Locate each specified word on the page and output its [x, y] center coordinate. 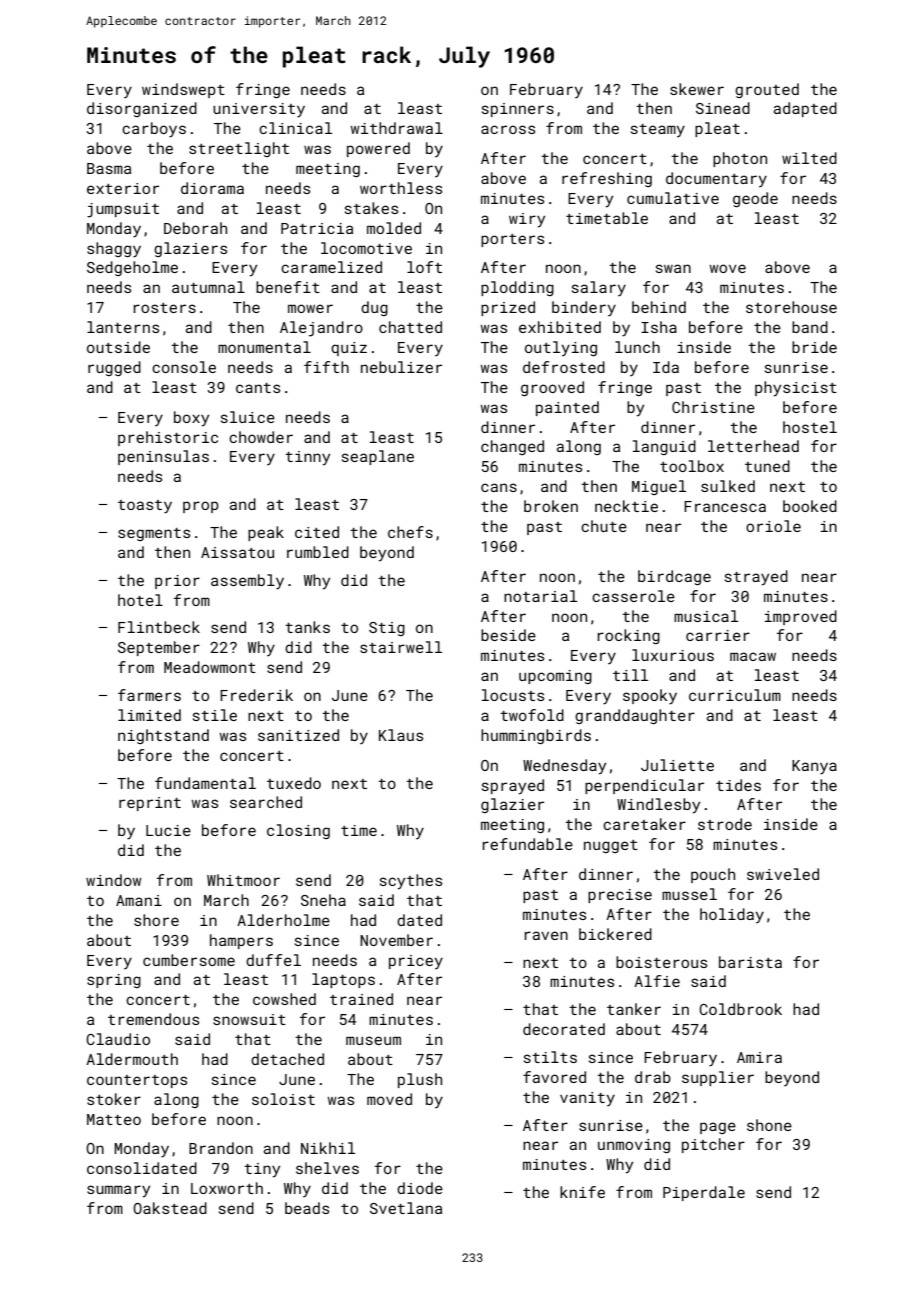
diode [420, 1188]
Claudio [118, 1039]
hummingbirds [536, 736]
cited [317, 532]
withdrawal [397, 128]
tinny [307, 458]
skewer [697, 89]
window [114, 880]
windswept [183, 90]
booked [810, 506]
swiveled [783, 874]
